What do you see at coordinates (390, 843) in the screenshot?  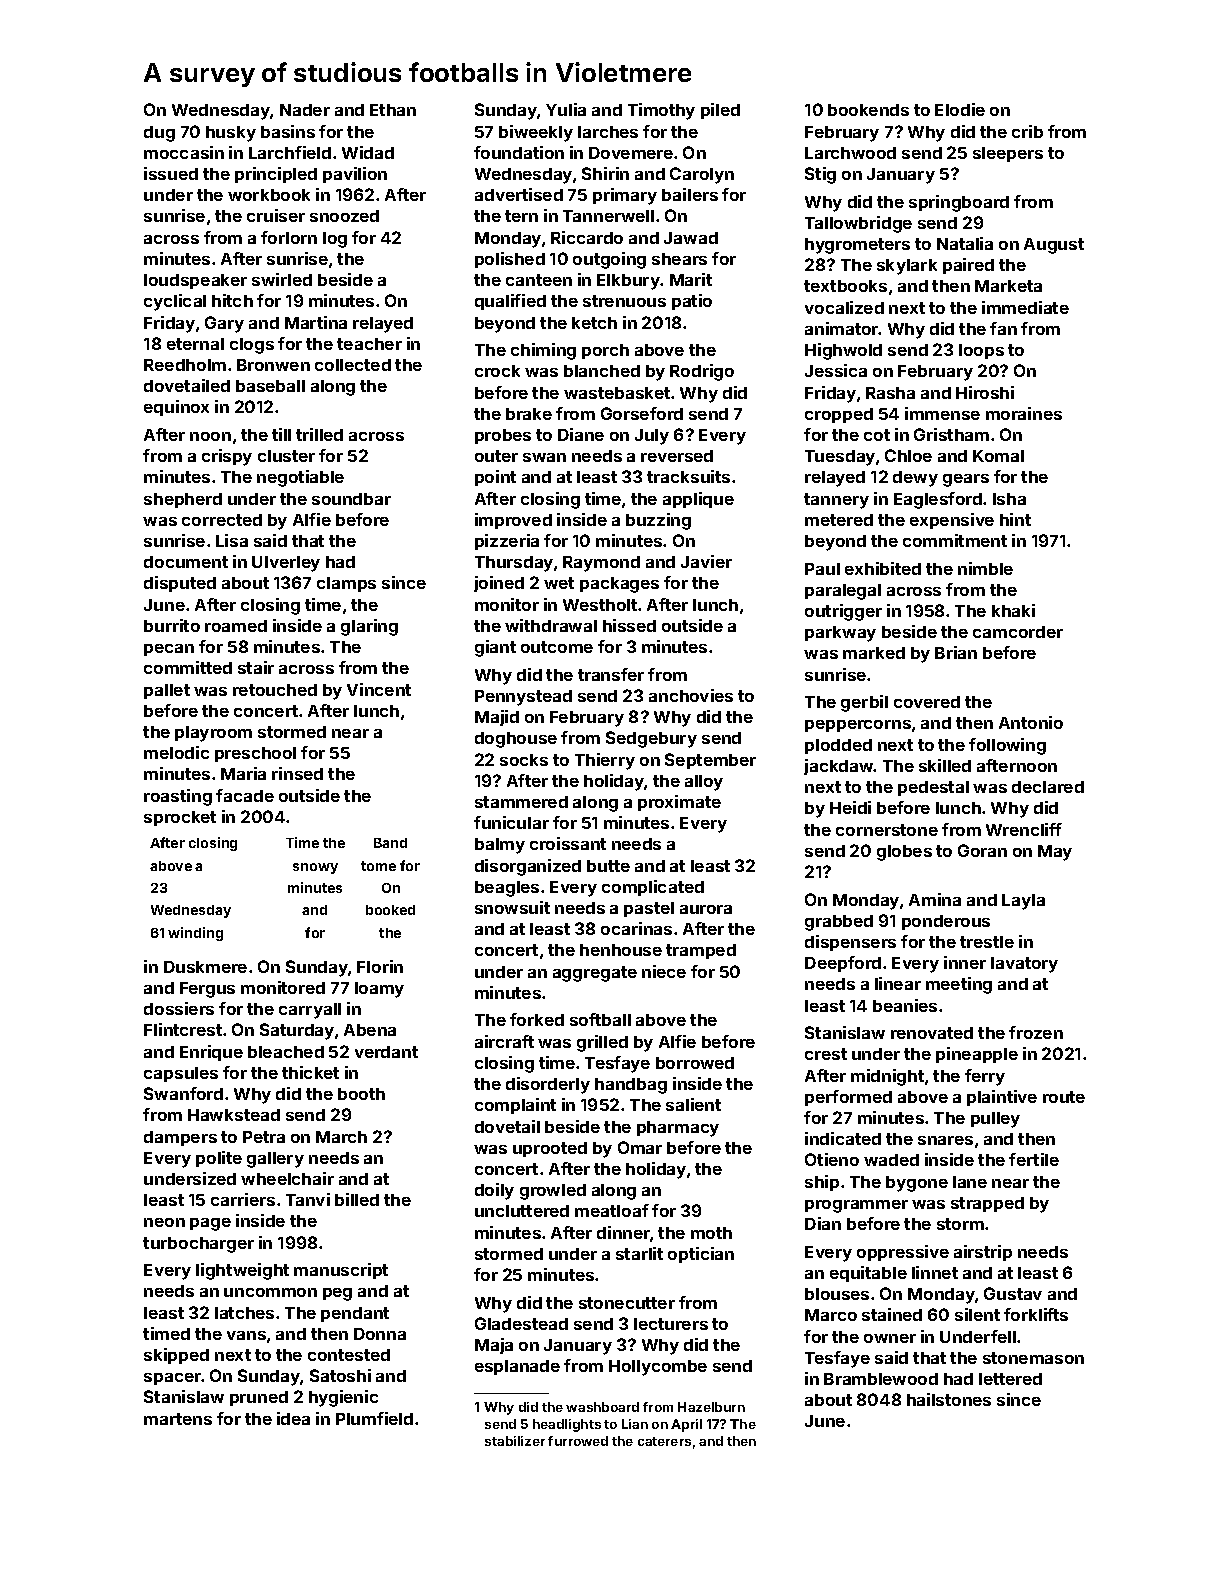 I see `Band` at bounding box center [390, 843].
